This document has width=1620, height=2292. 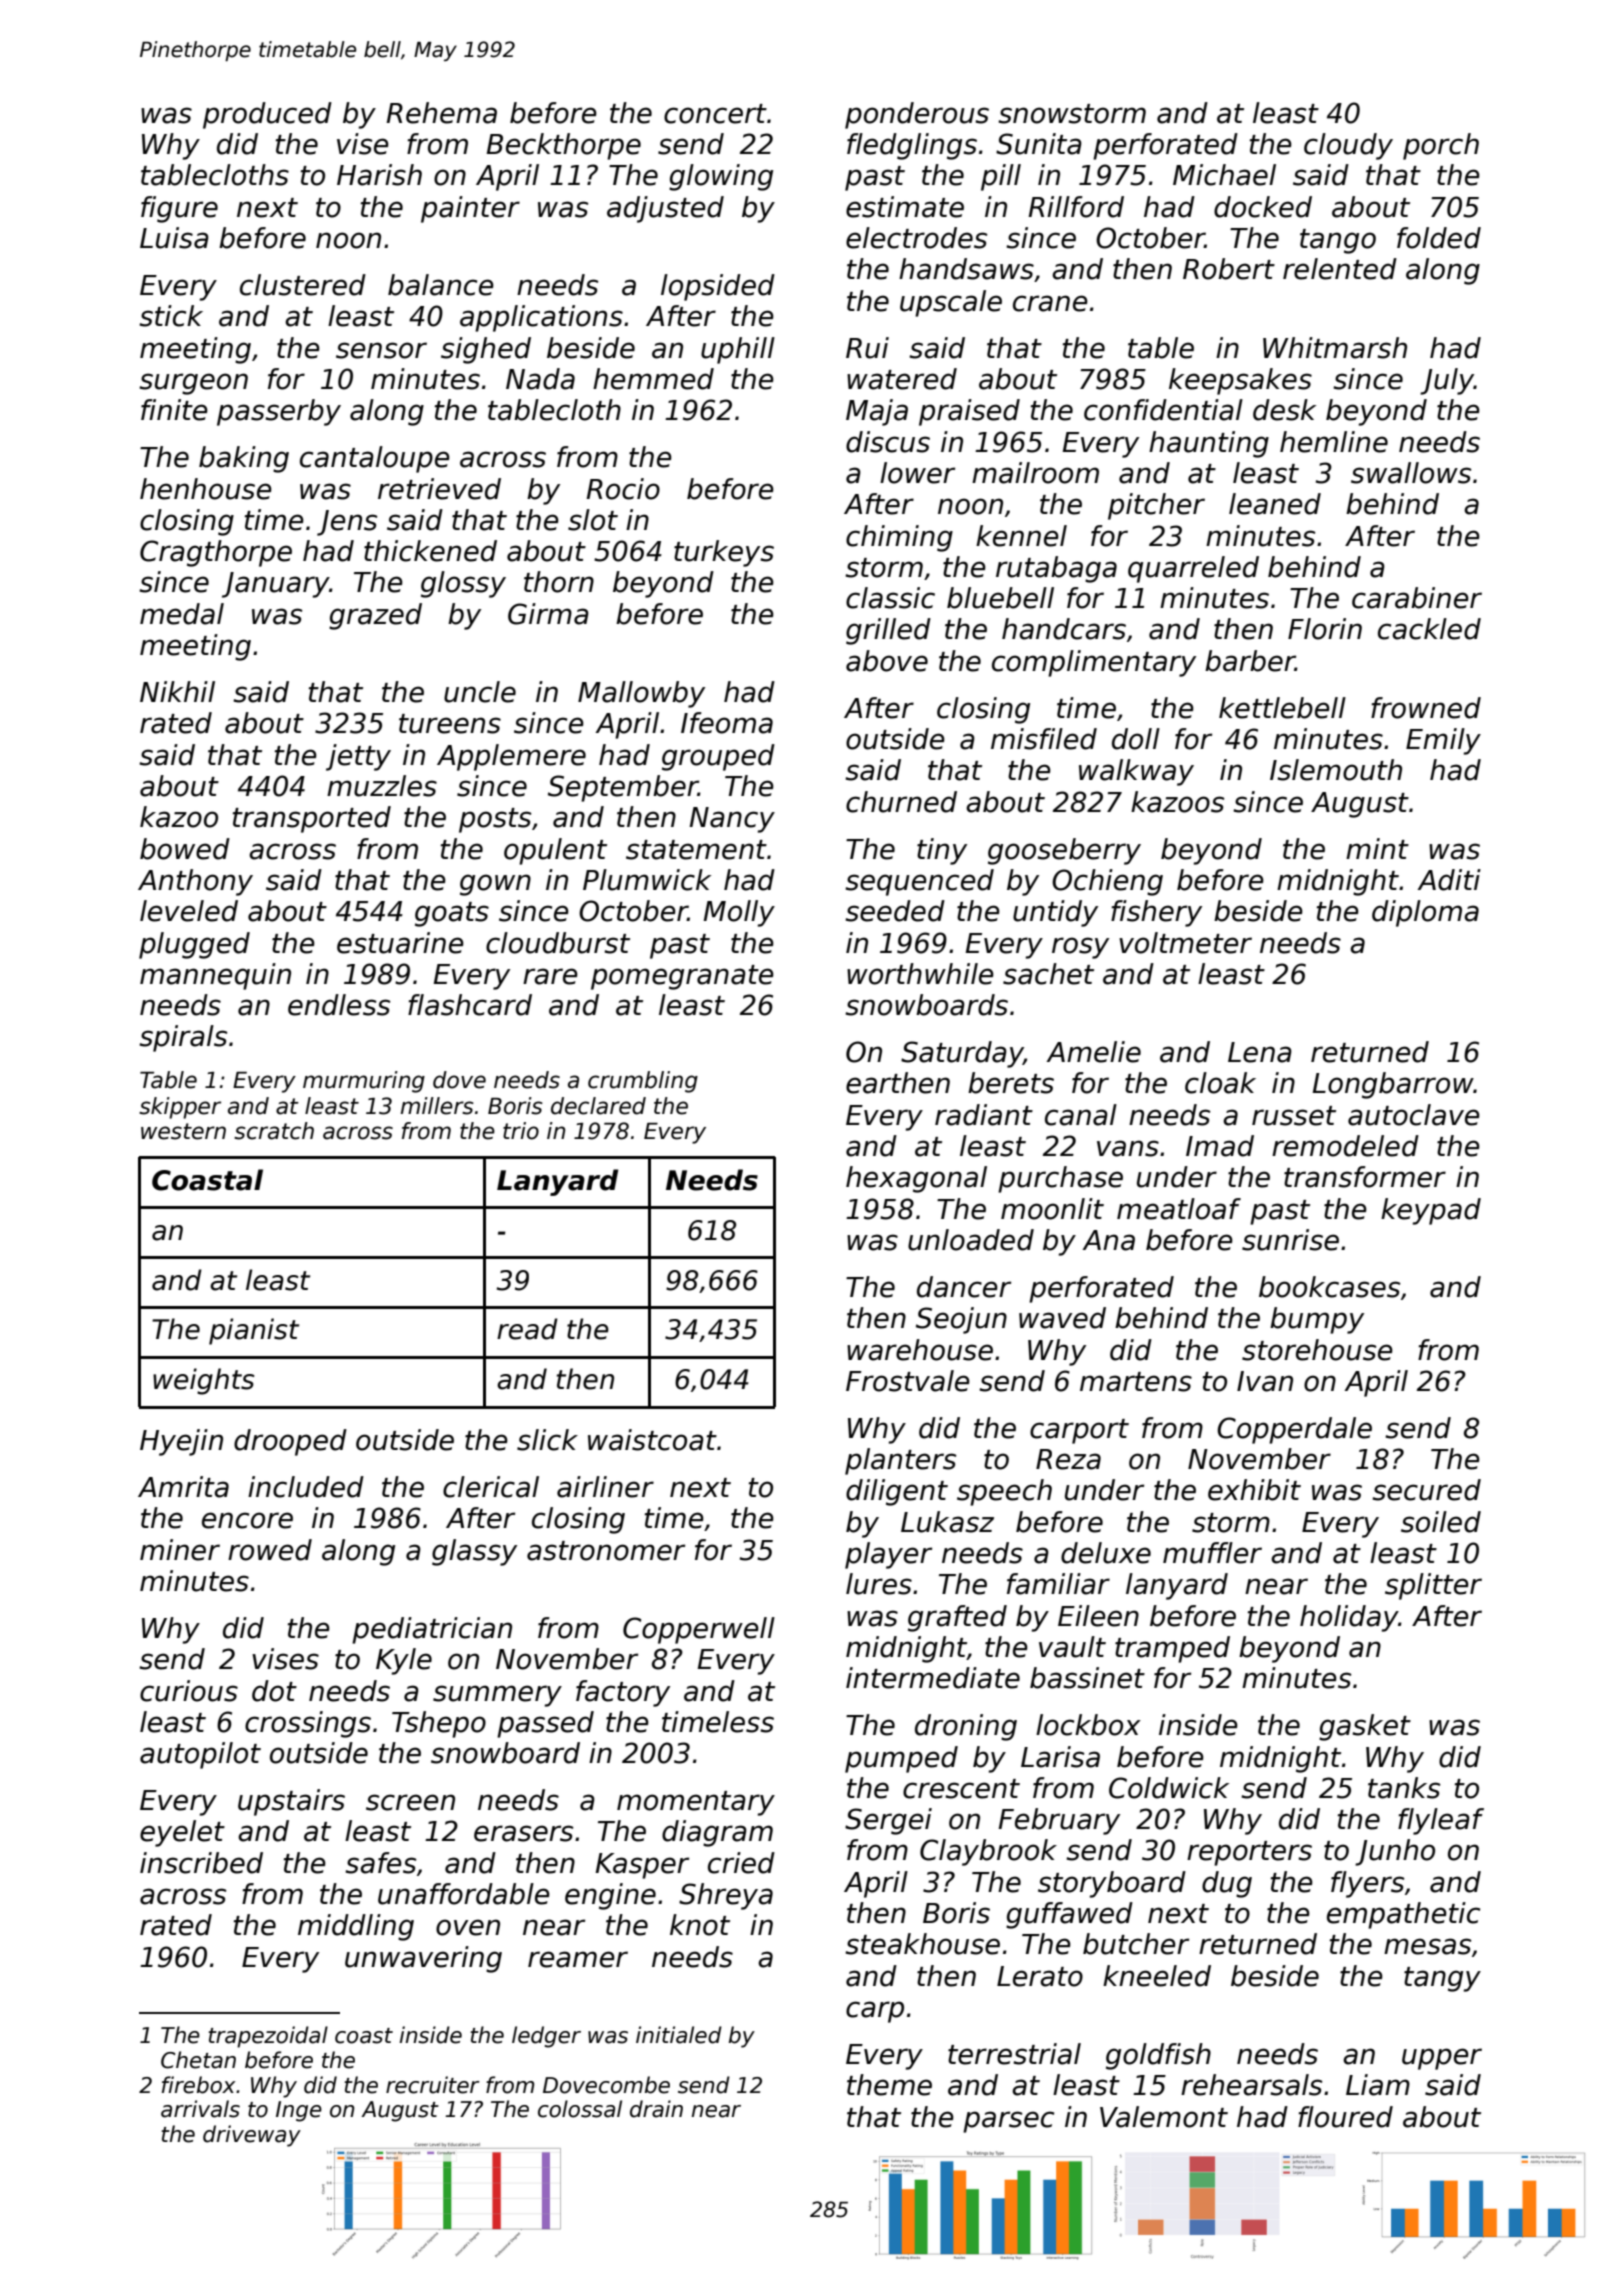 What do you see at coordinates (1403, 1915) in the document?
I see `empathetic` at bounding box center [1403, 1915].
